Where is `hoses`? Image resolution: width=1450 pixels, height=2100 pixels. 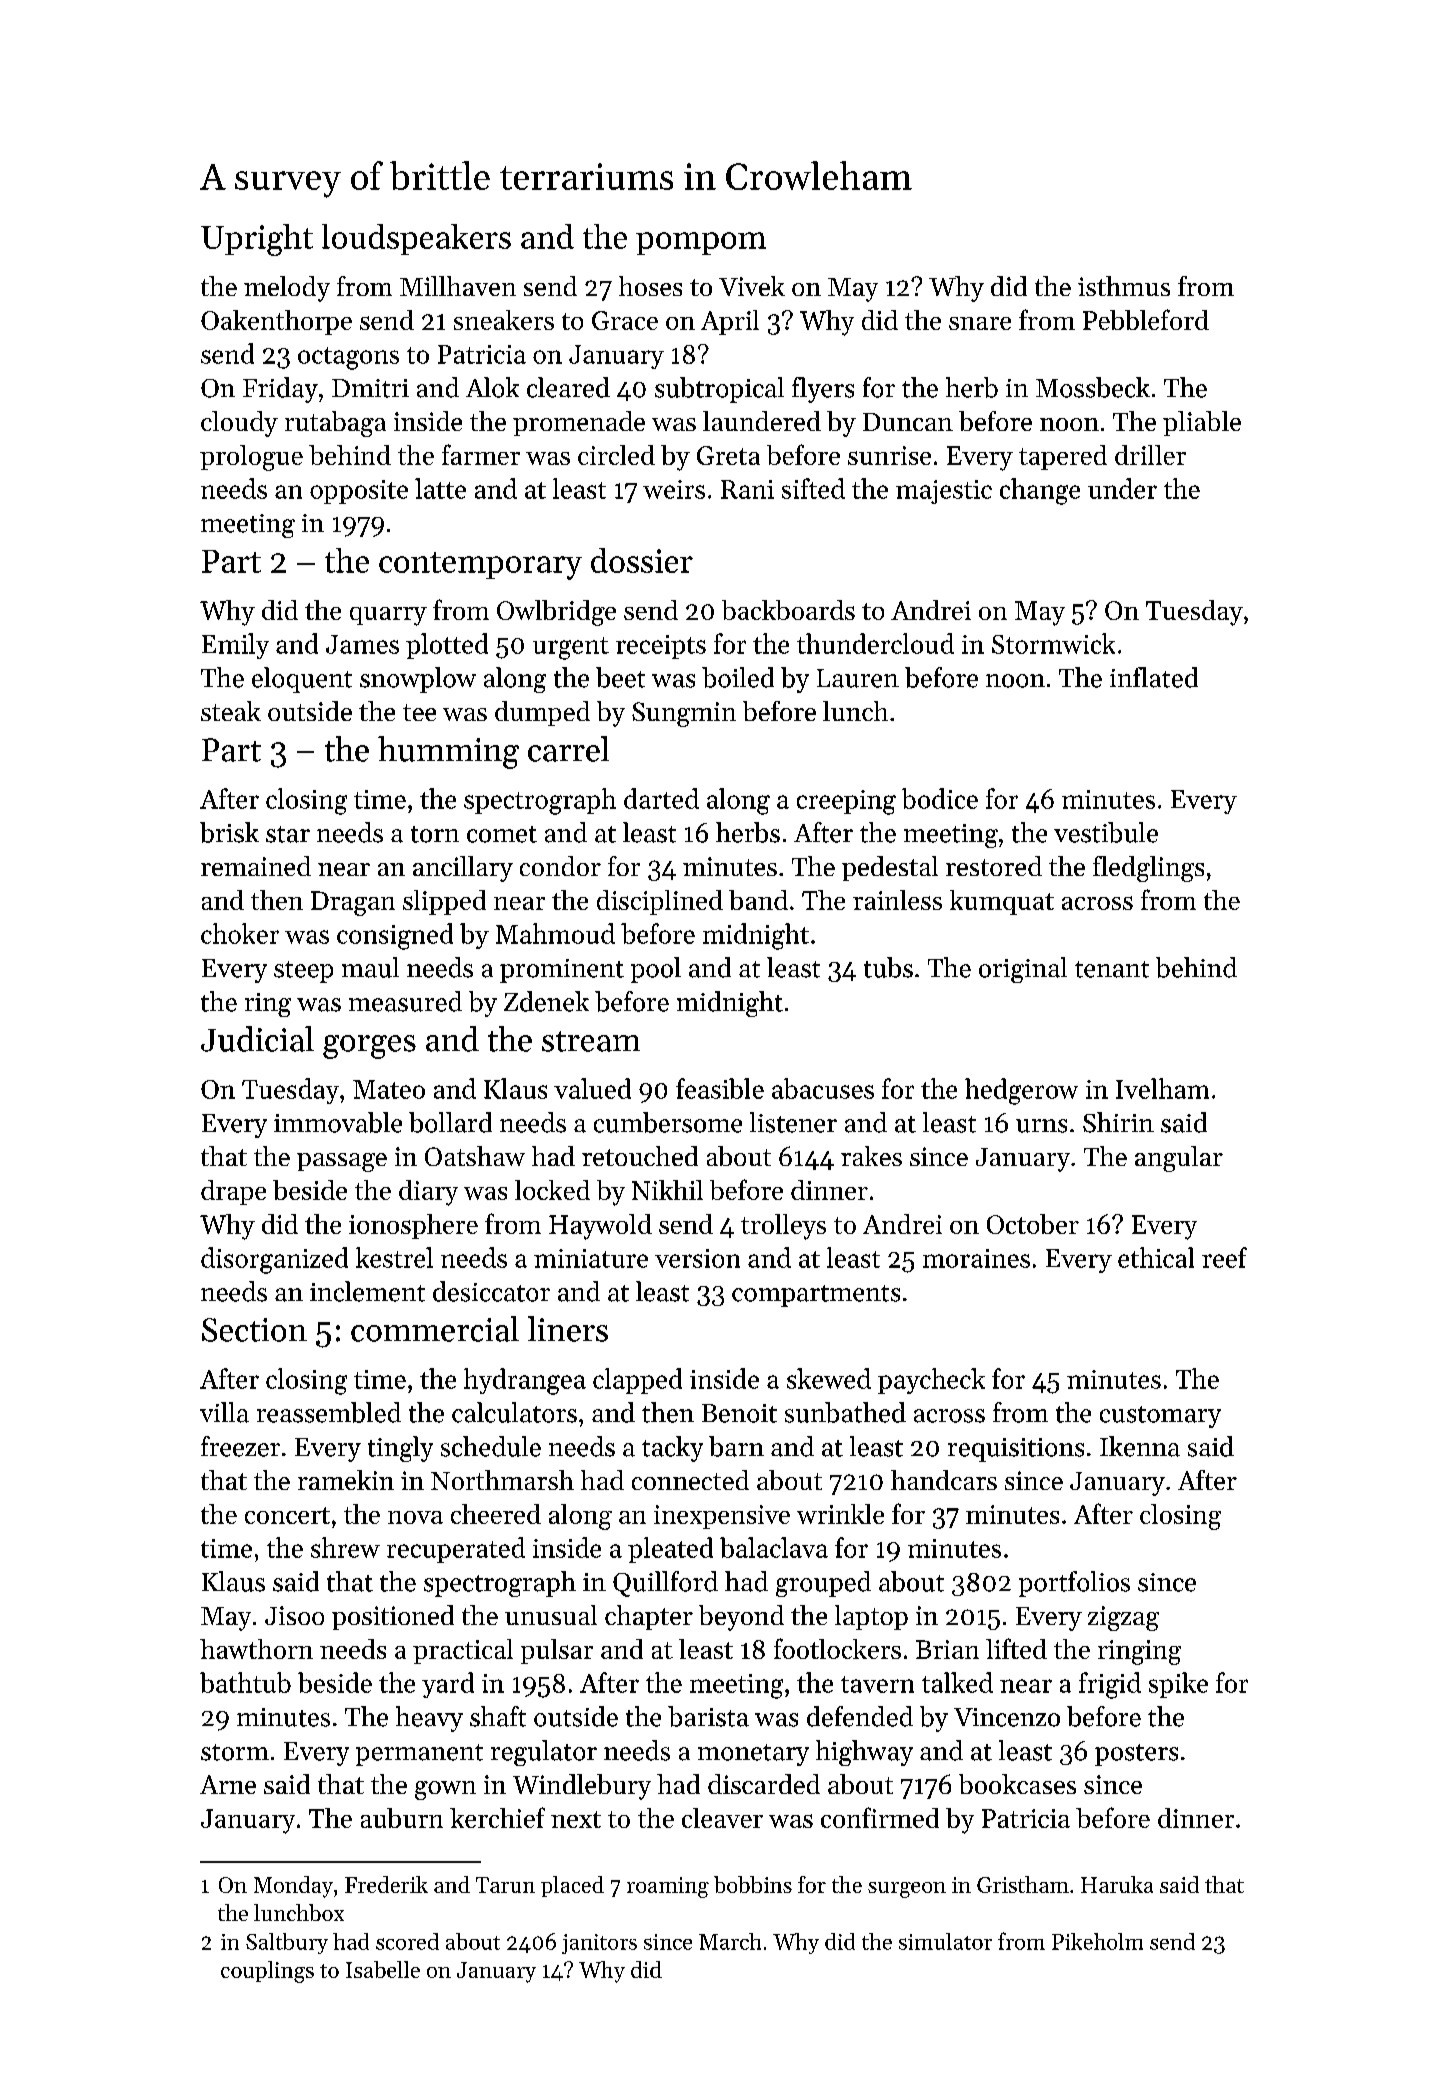
hoses is located at coordinates (650, 286).
